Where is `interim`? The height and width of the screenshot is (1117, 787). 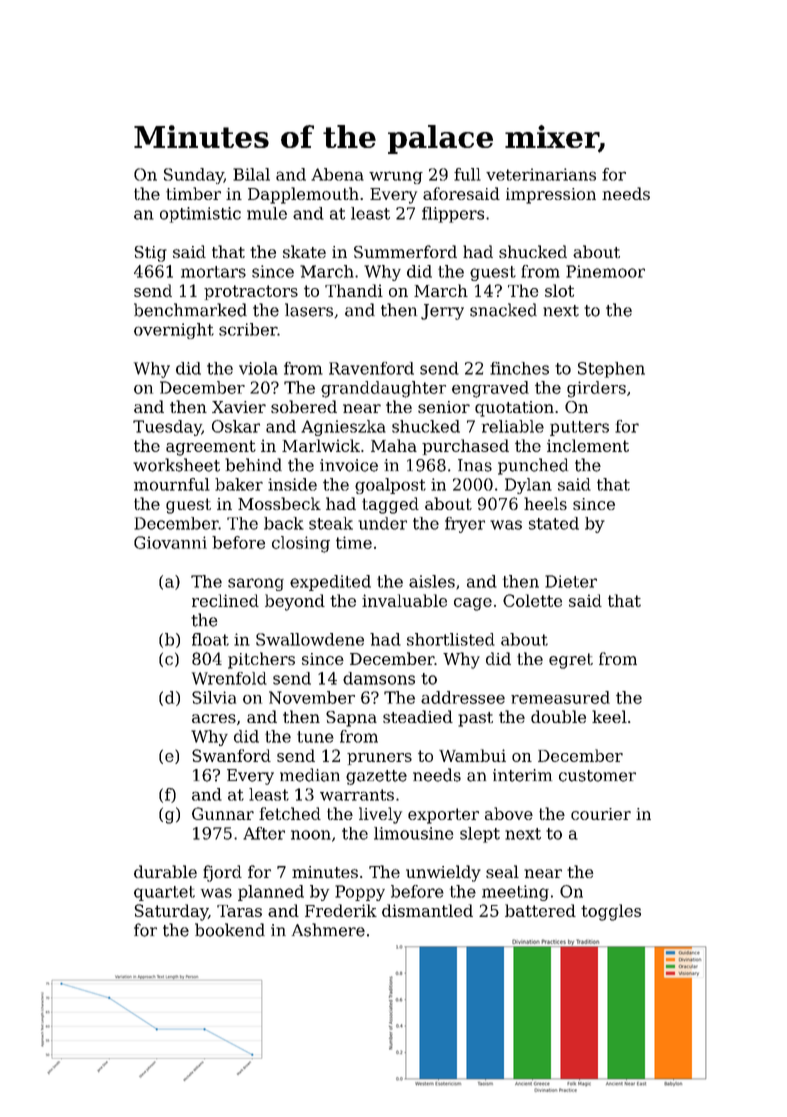 interim is located at coordinates (522, 775).
